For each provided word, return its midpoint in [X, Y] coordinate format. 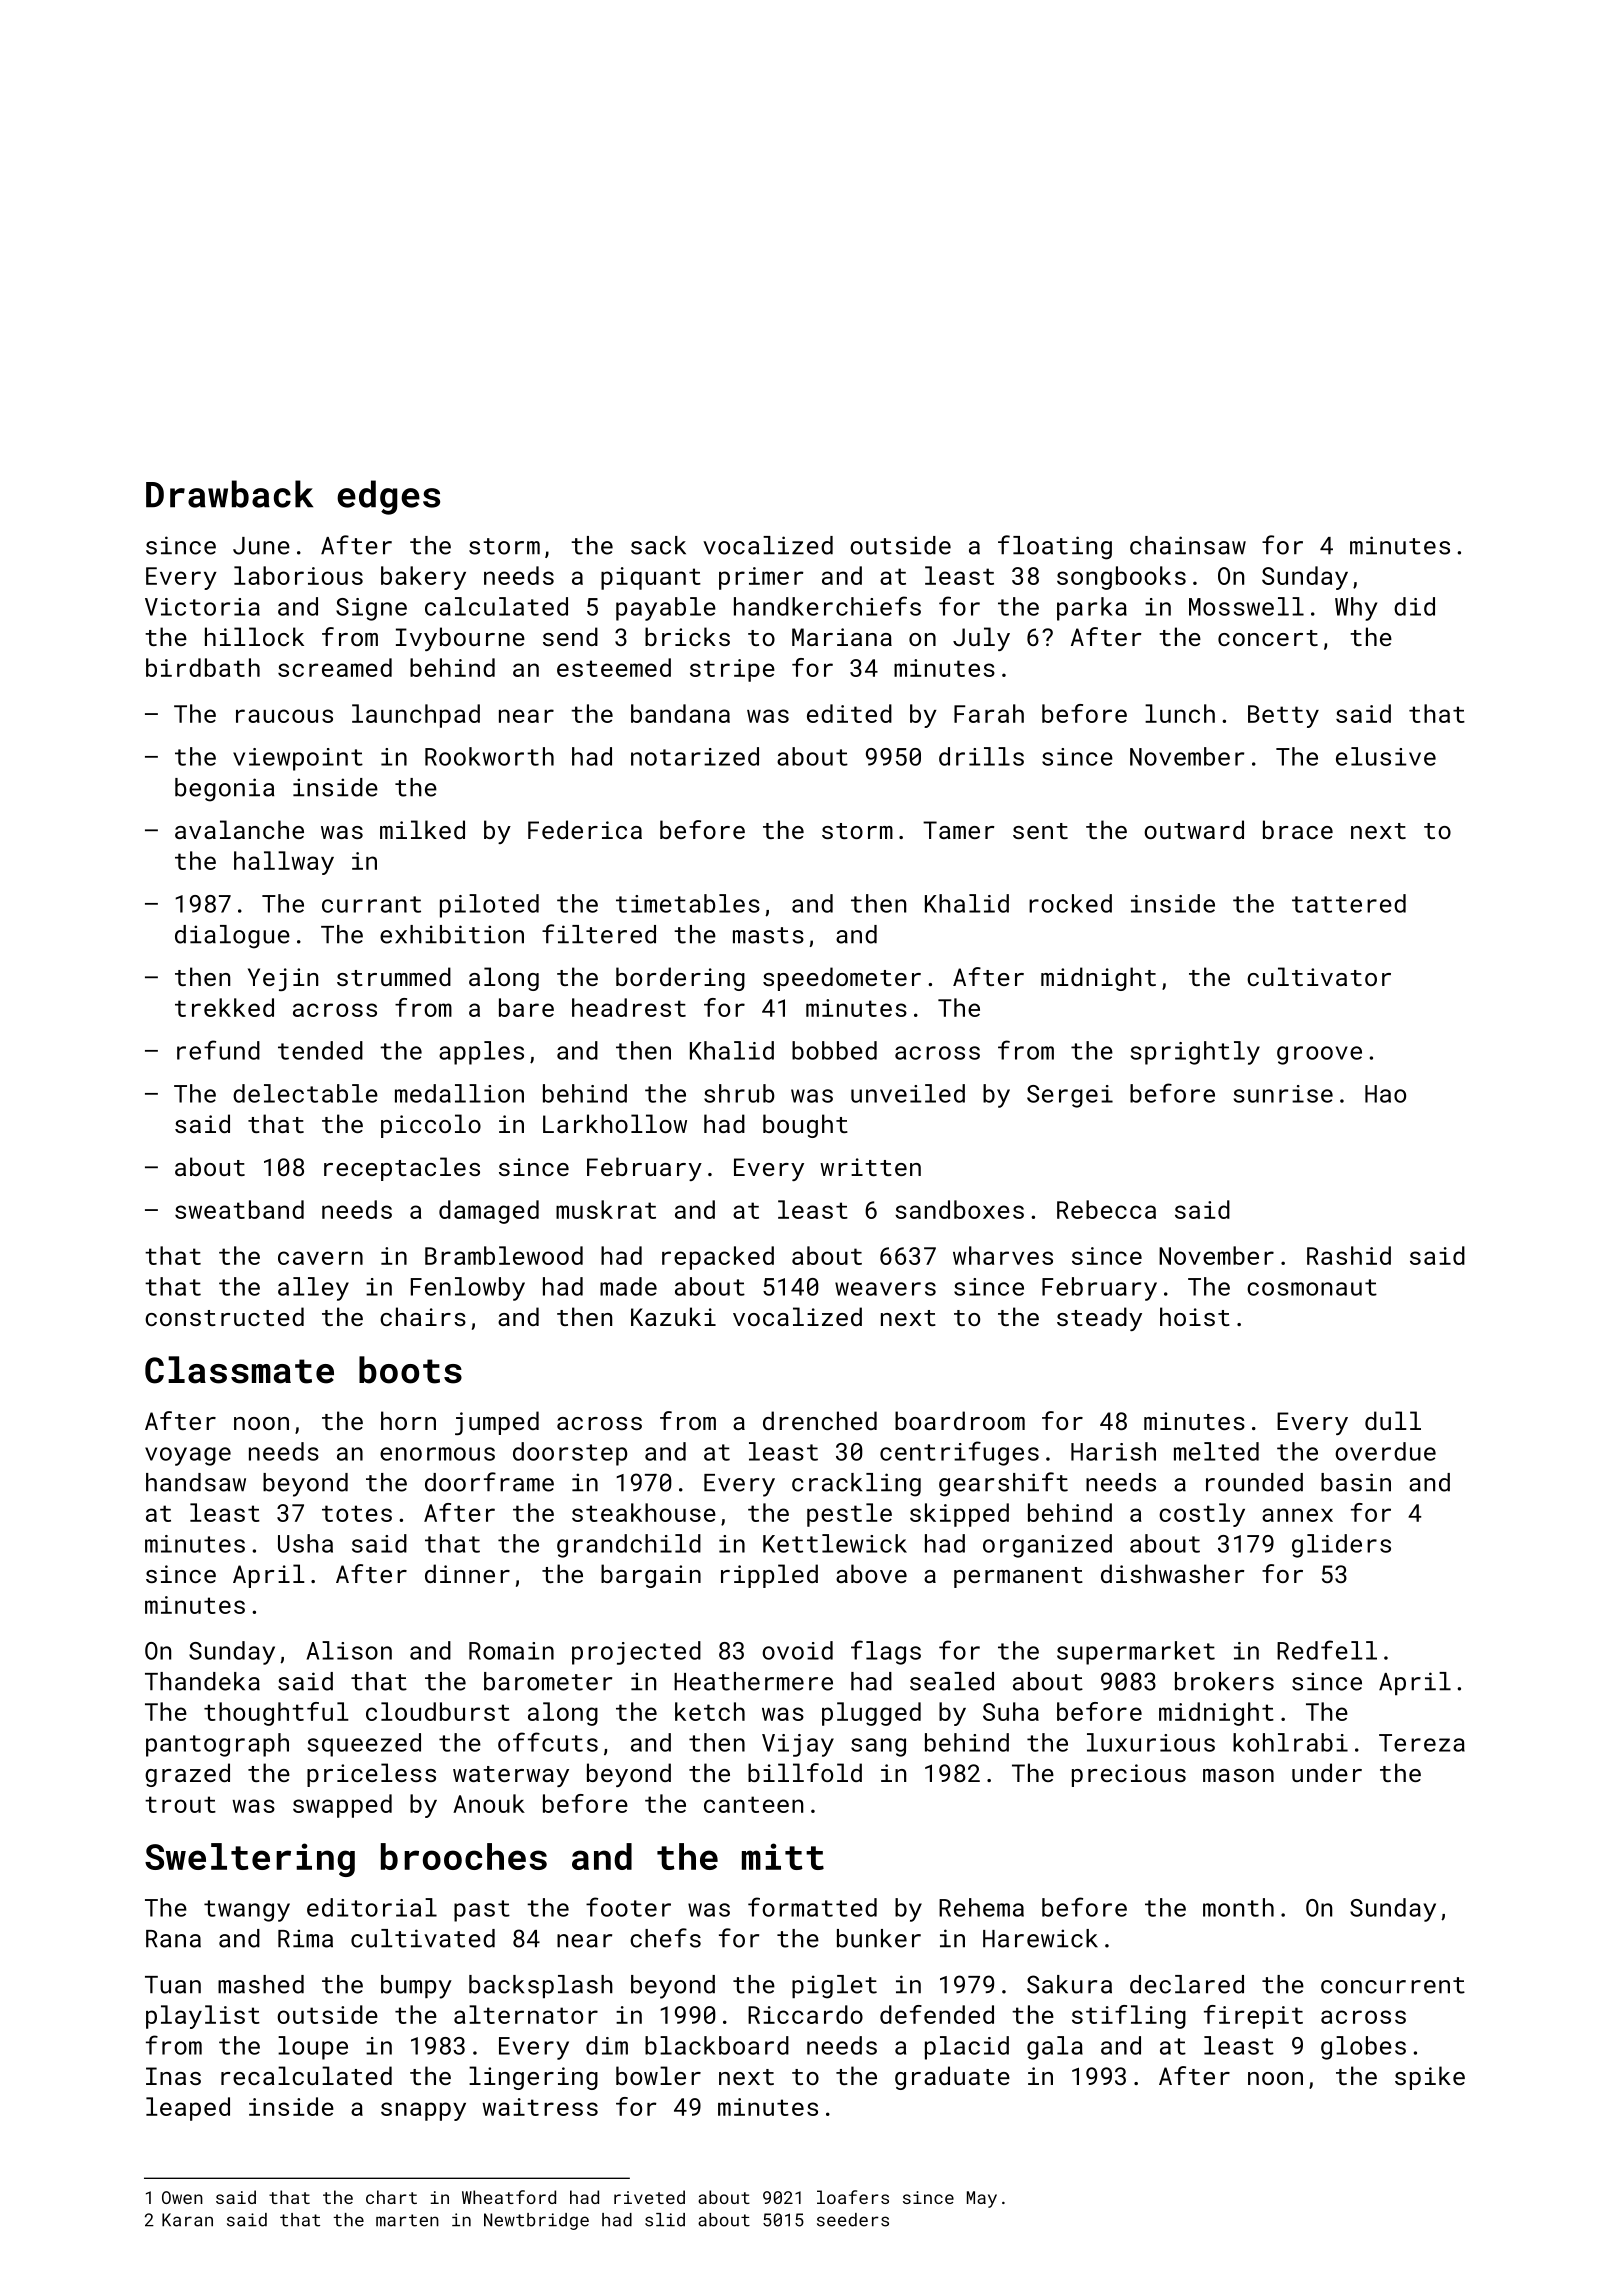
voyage [188, 1456]
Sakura [1069, 1984]
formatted [812, 1907]
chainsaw [1188, 545]
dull [1393, 1420]
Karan [187, 2220]
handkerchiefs [827, 606]
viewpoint [298, 759]
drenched [820, 1420]
